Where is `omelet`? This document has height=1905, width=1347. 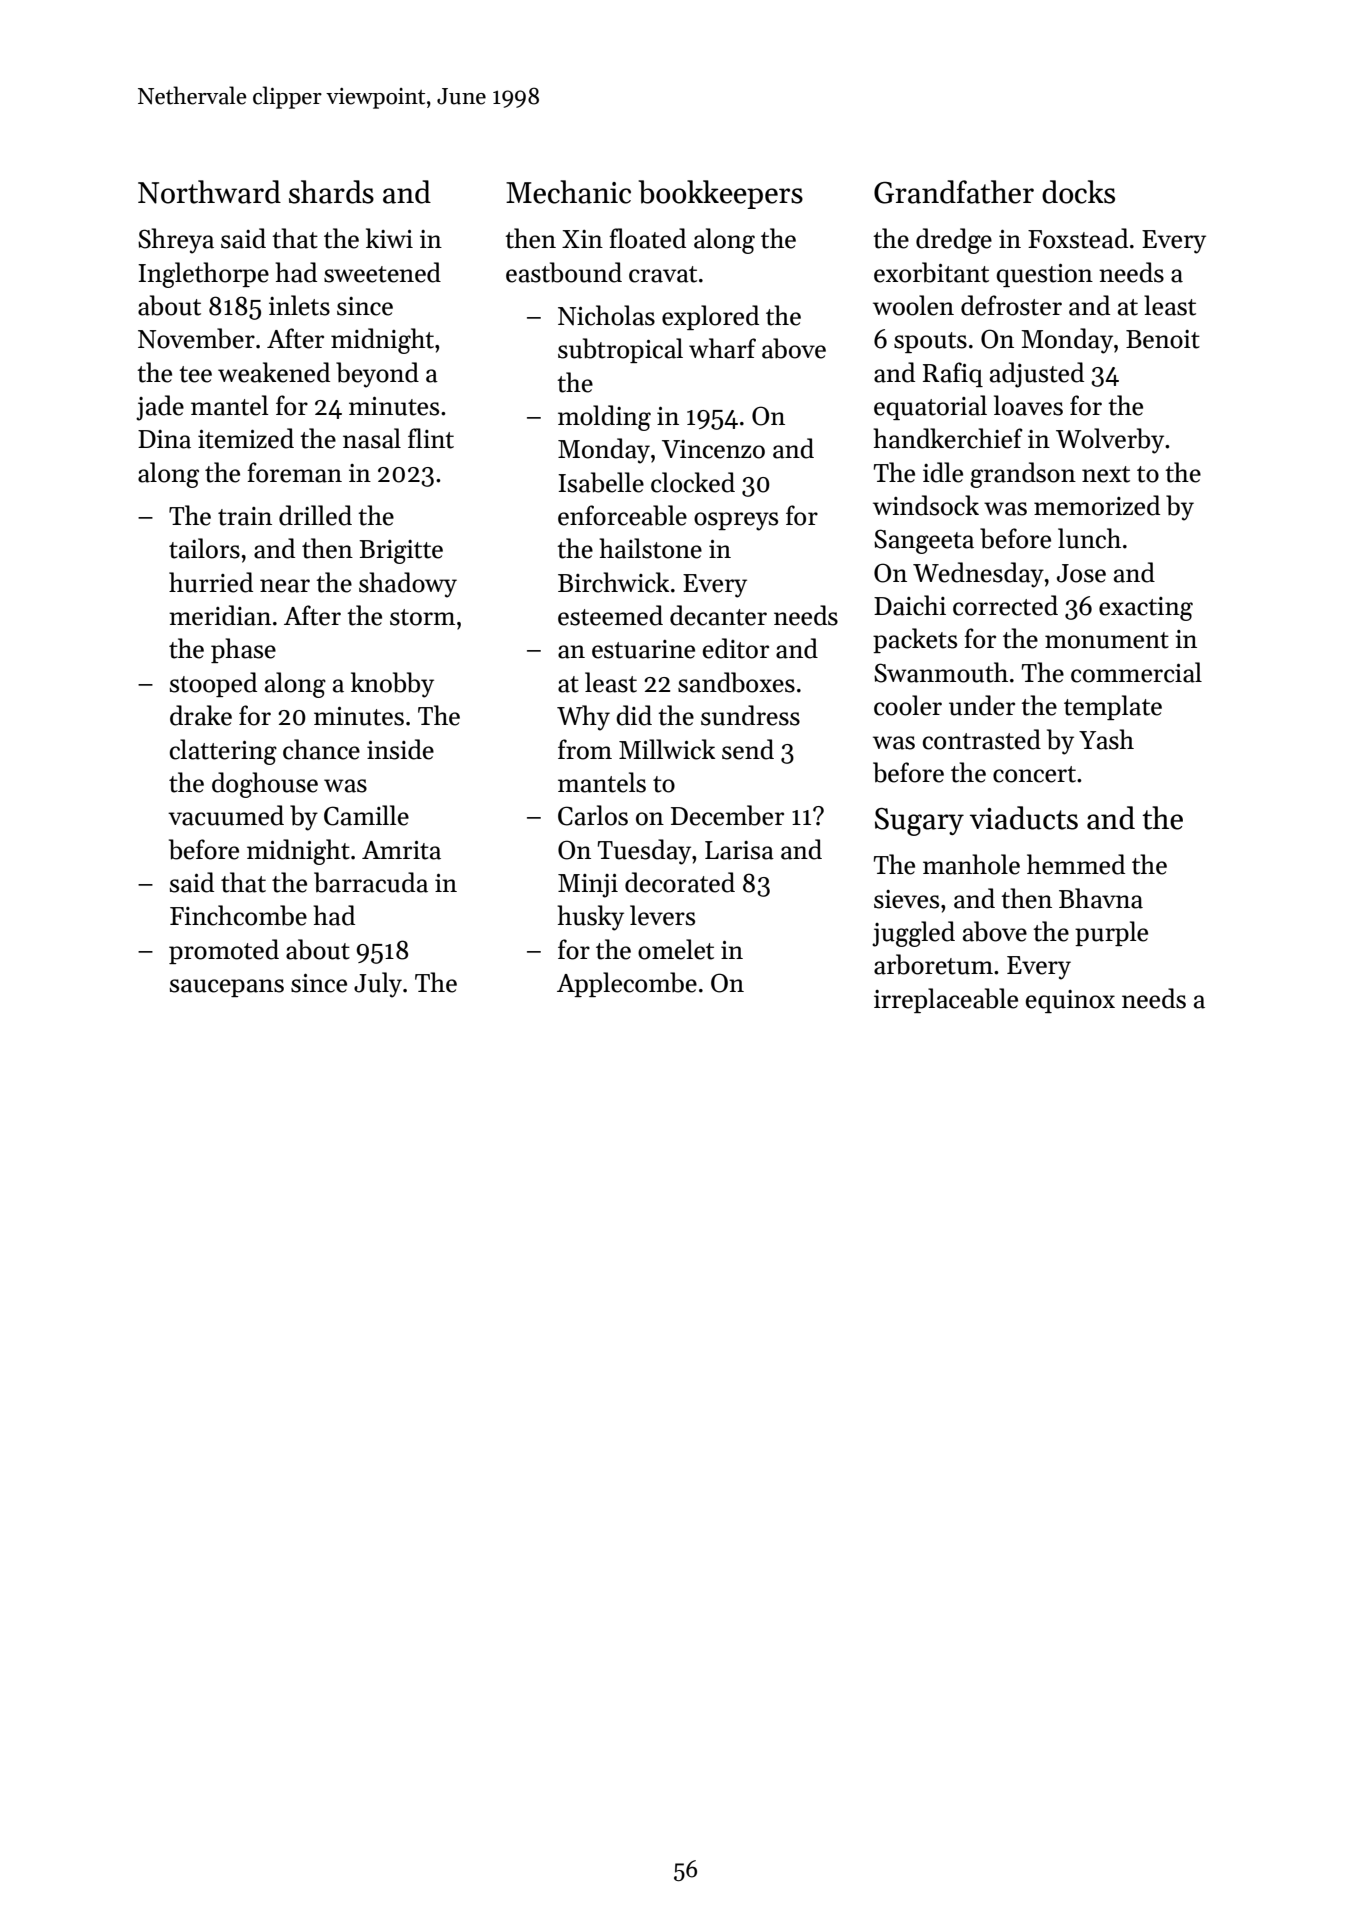 omelet is located at coordinates (676, 949).
